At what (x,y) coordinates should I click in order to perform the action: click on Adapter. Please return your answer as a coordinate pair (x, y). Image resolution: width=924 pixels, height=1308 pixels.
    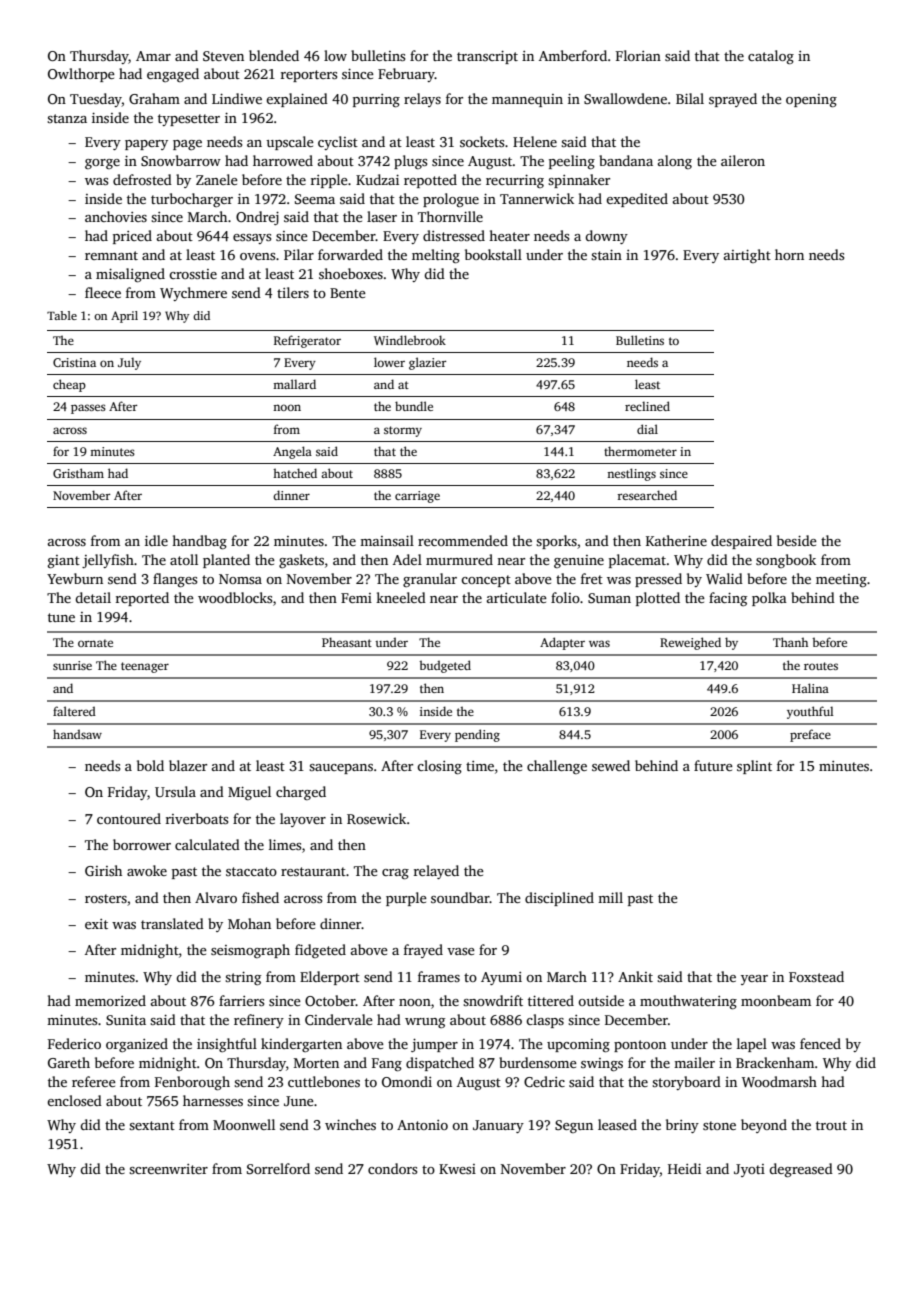
    Looking at the image, I should click on (562, 643).
